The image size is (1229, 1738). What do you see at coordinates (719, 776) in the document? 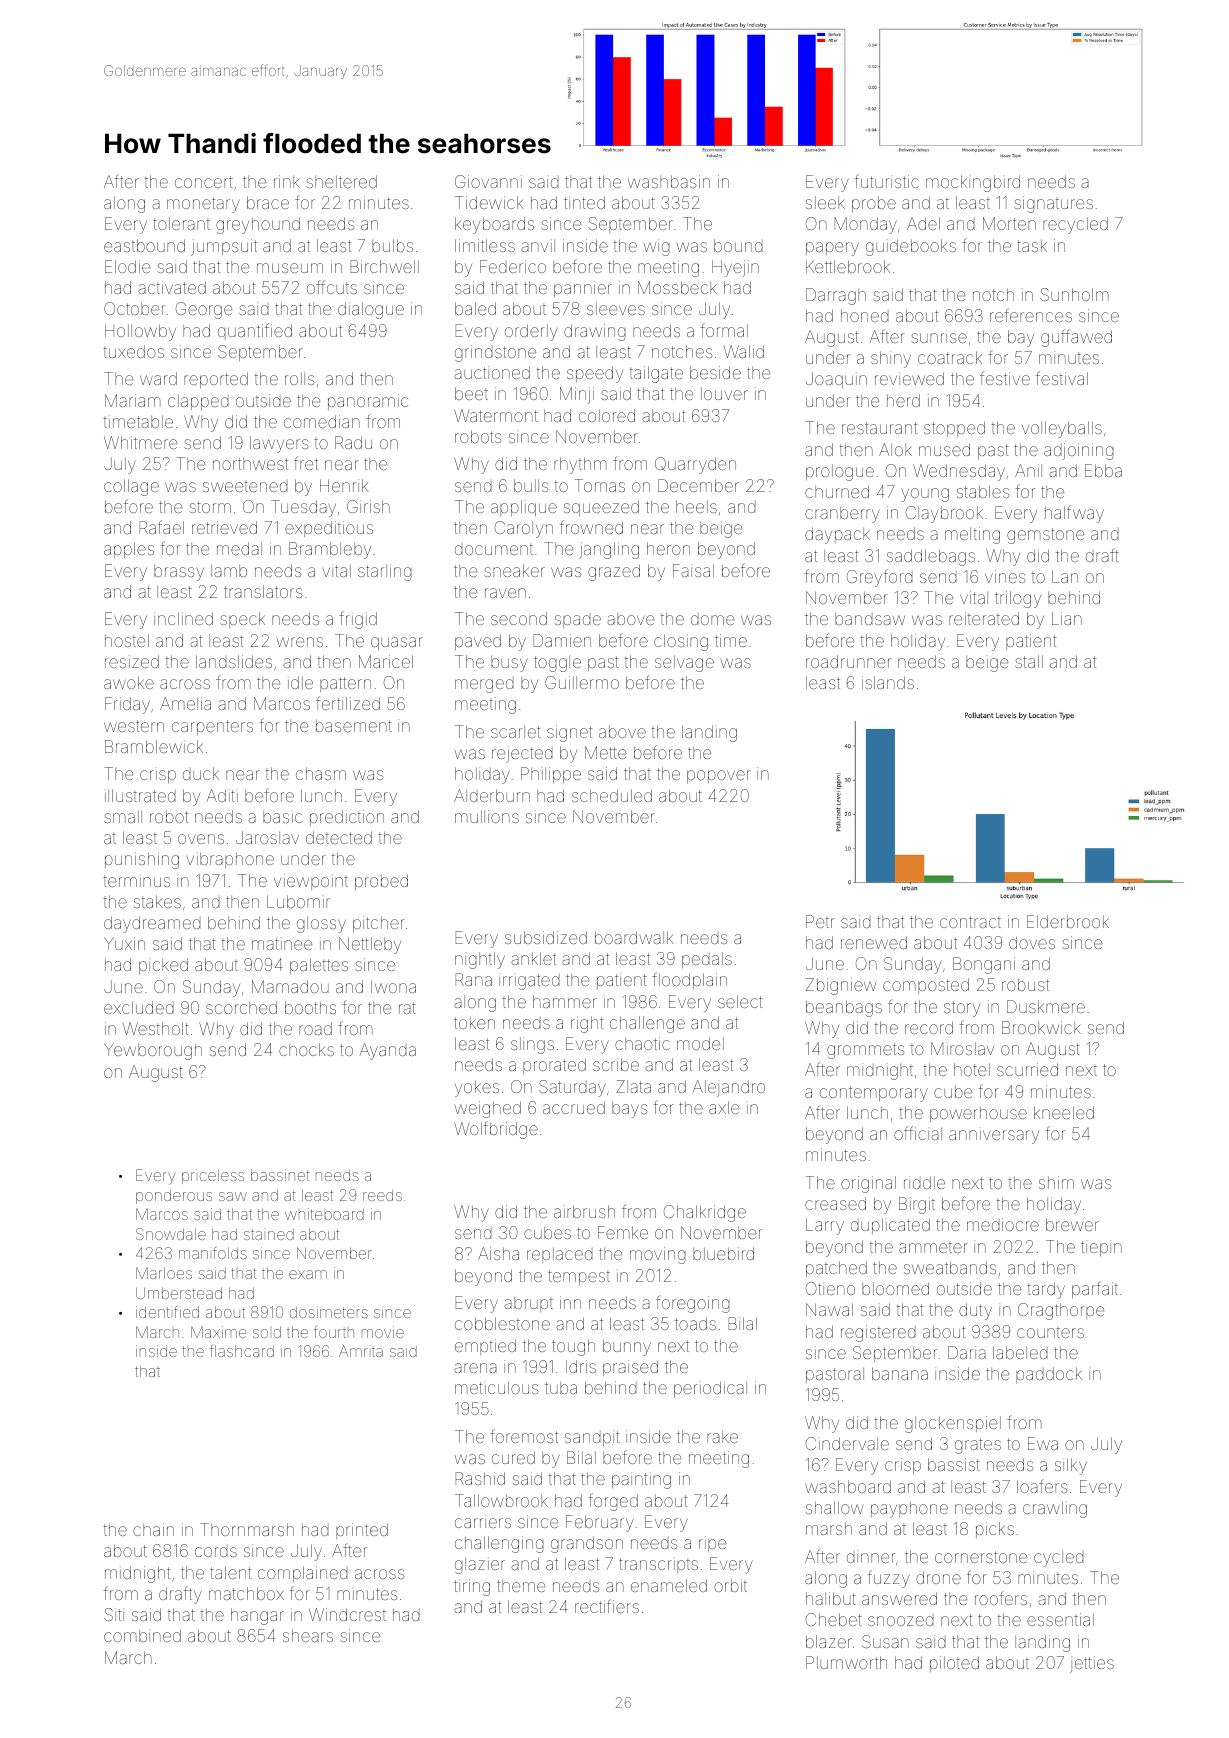
I see `popover` at bounding box center [719, 776].
